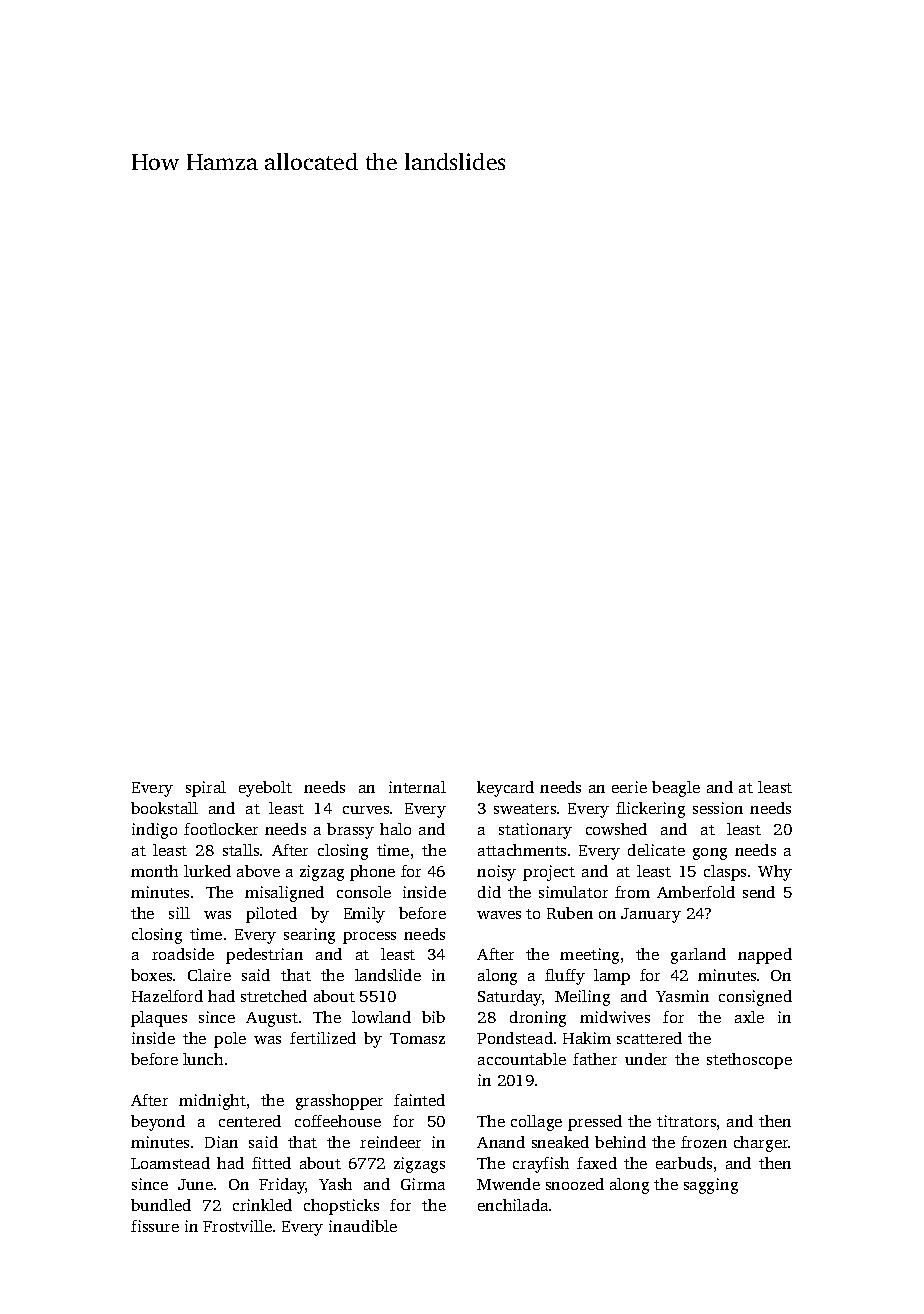  I want to click on pressed, so click(595, 1123).
